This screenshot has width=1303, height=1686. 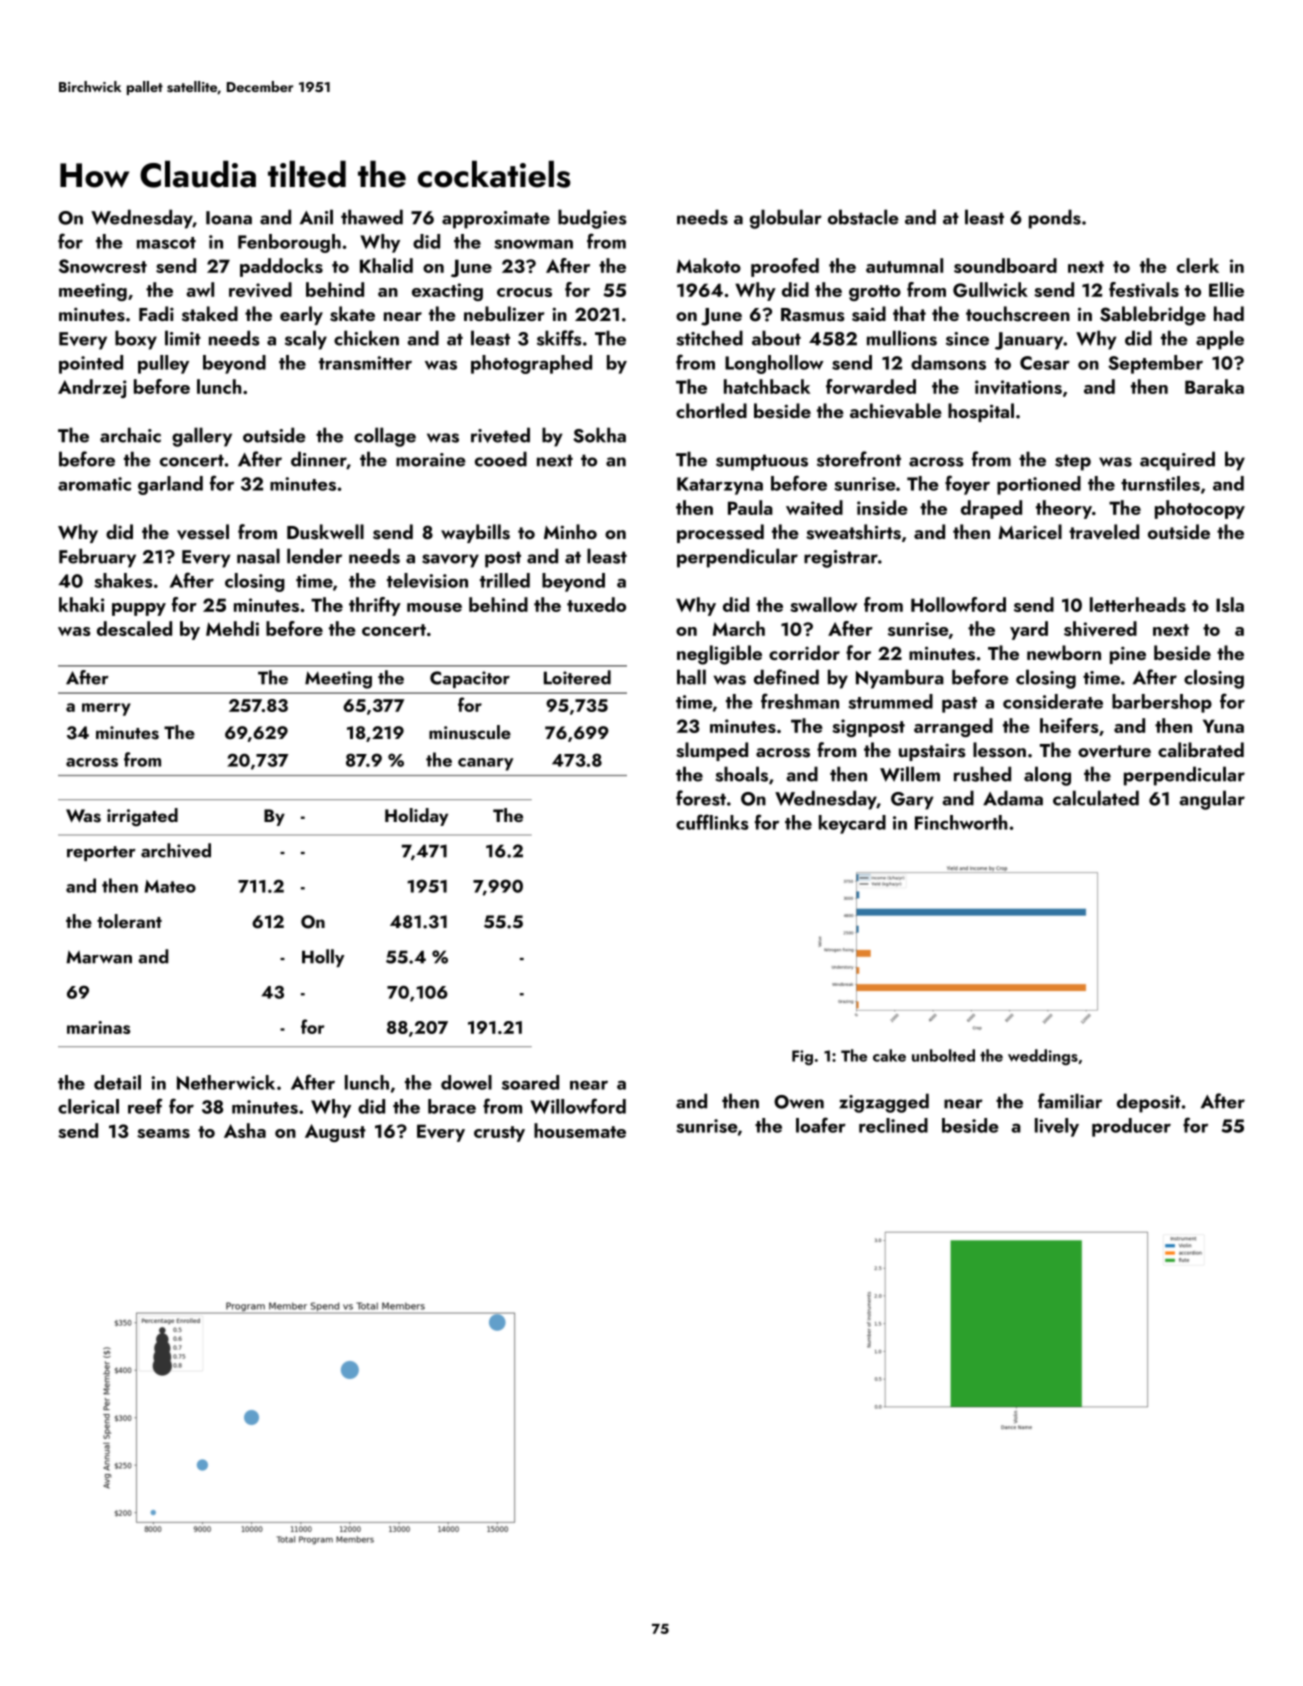 I want to click on soundboard, so click(x=1005, y=265).
